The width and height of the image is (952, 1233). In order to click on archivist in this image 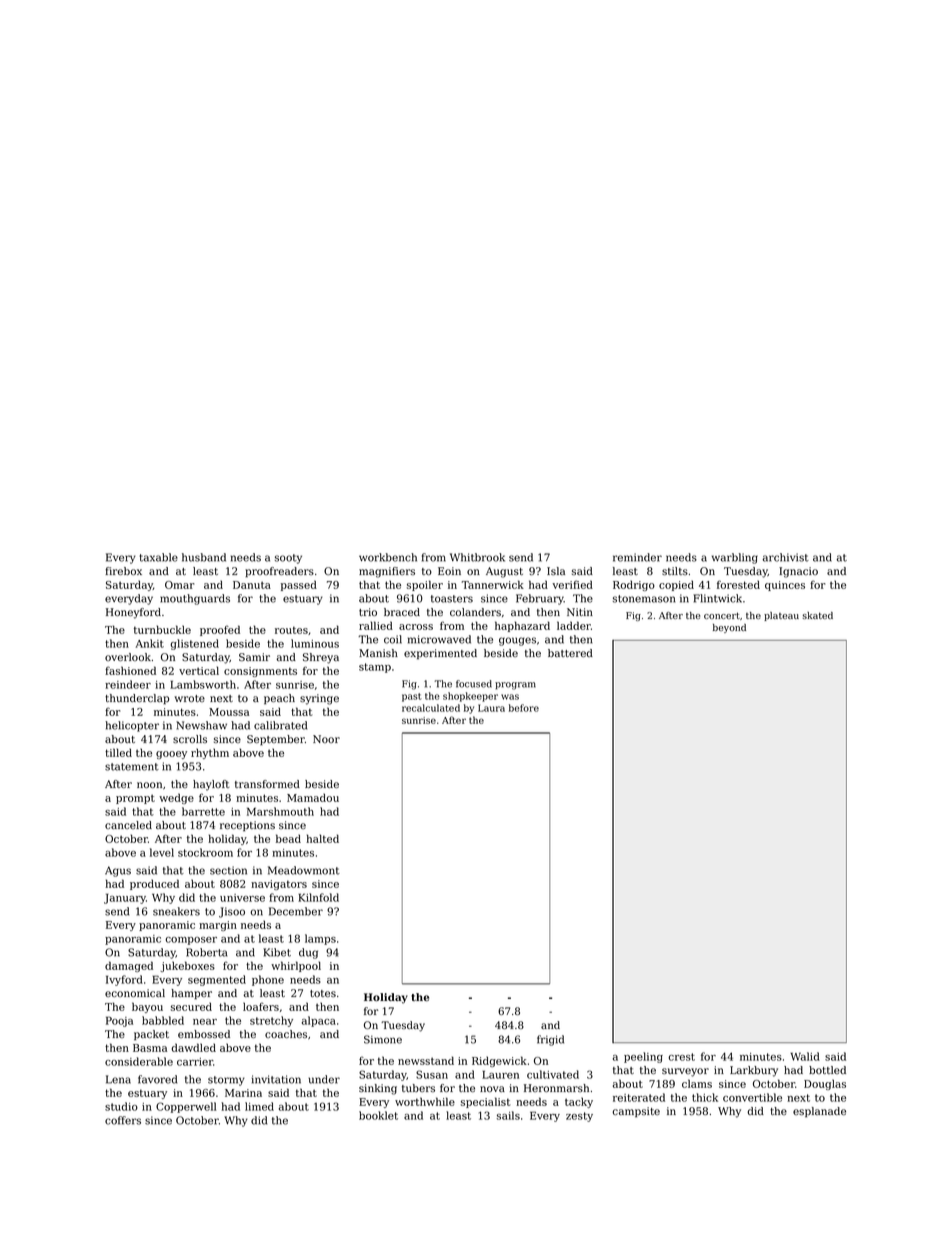, I will do `click(785, 557)`.
